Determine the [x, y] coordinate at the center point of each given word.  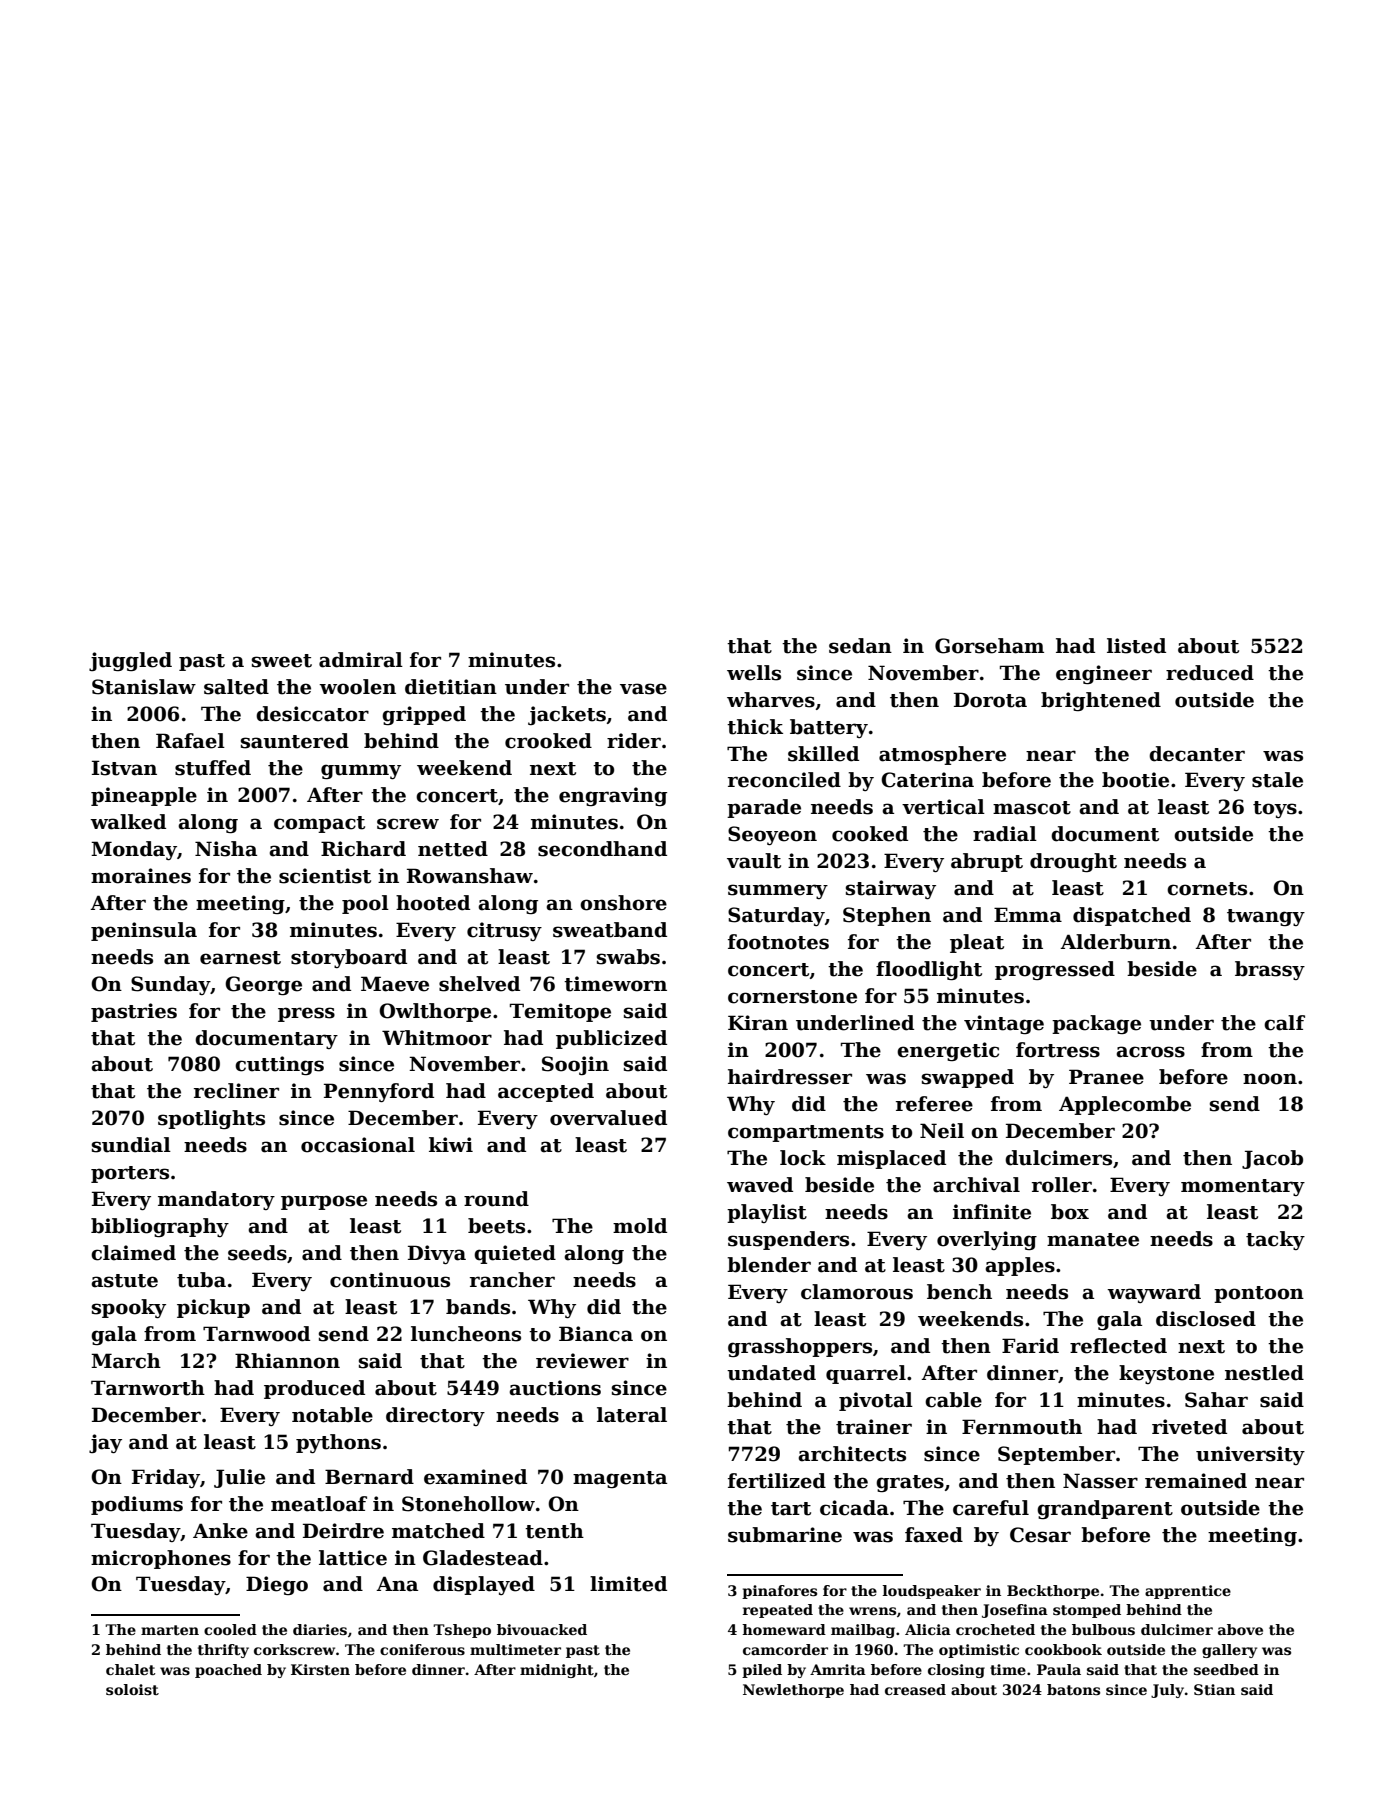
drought [1073, 862]
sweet [282, 661]
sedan [860, 646]
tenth [554, 1531]
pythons [338, 1443]
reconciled [784, 780]
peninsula [144, 931]
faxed [934, 1535]
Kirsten [320, 1669]
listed [1136, 646]
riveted [1189, 1427]
